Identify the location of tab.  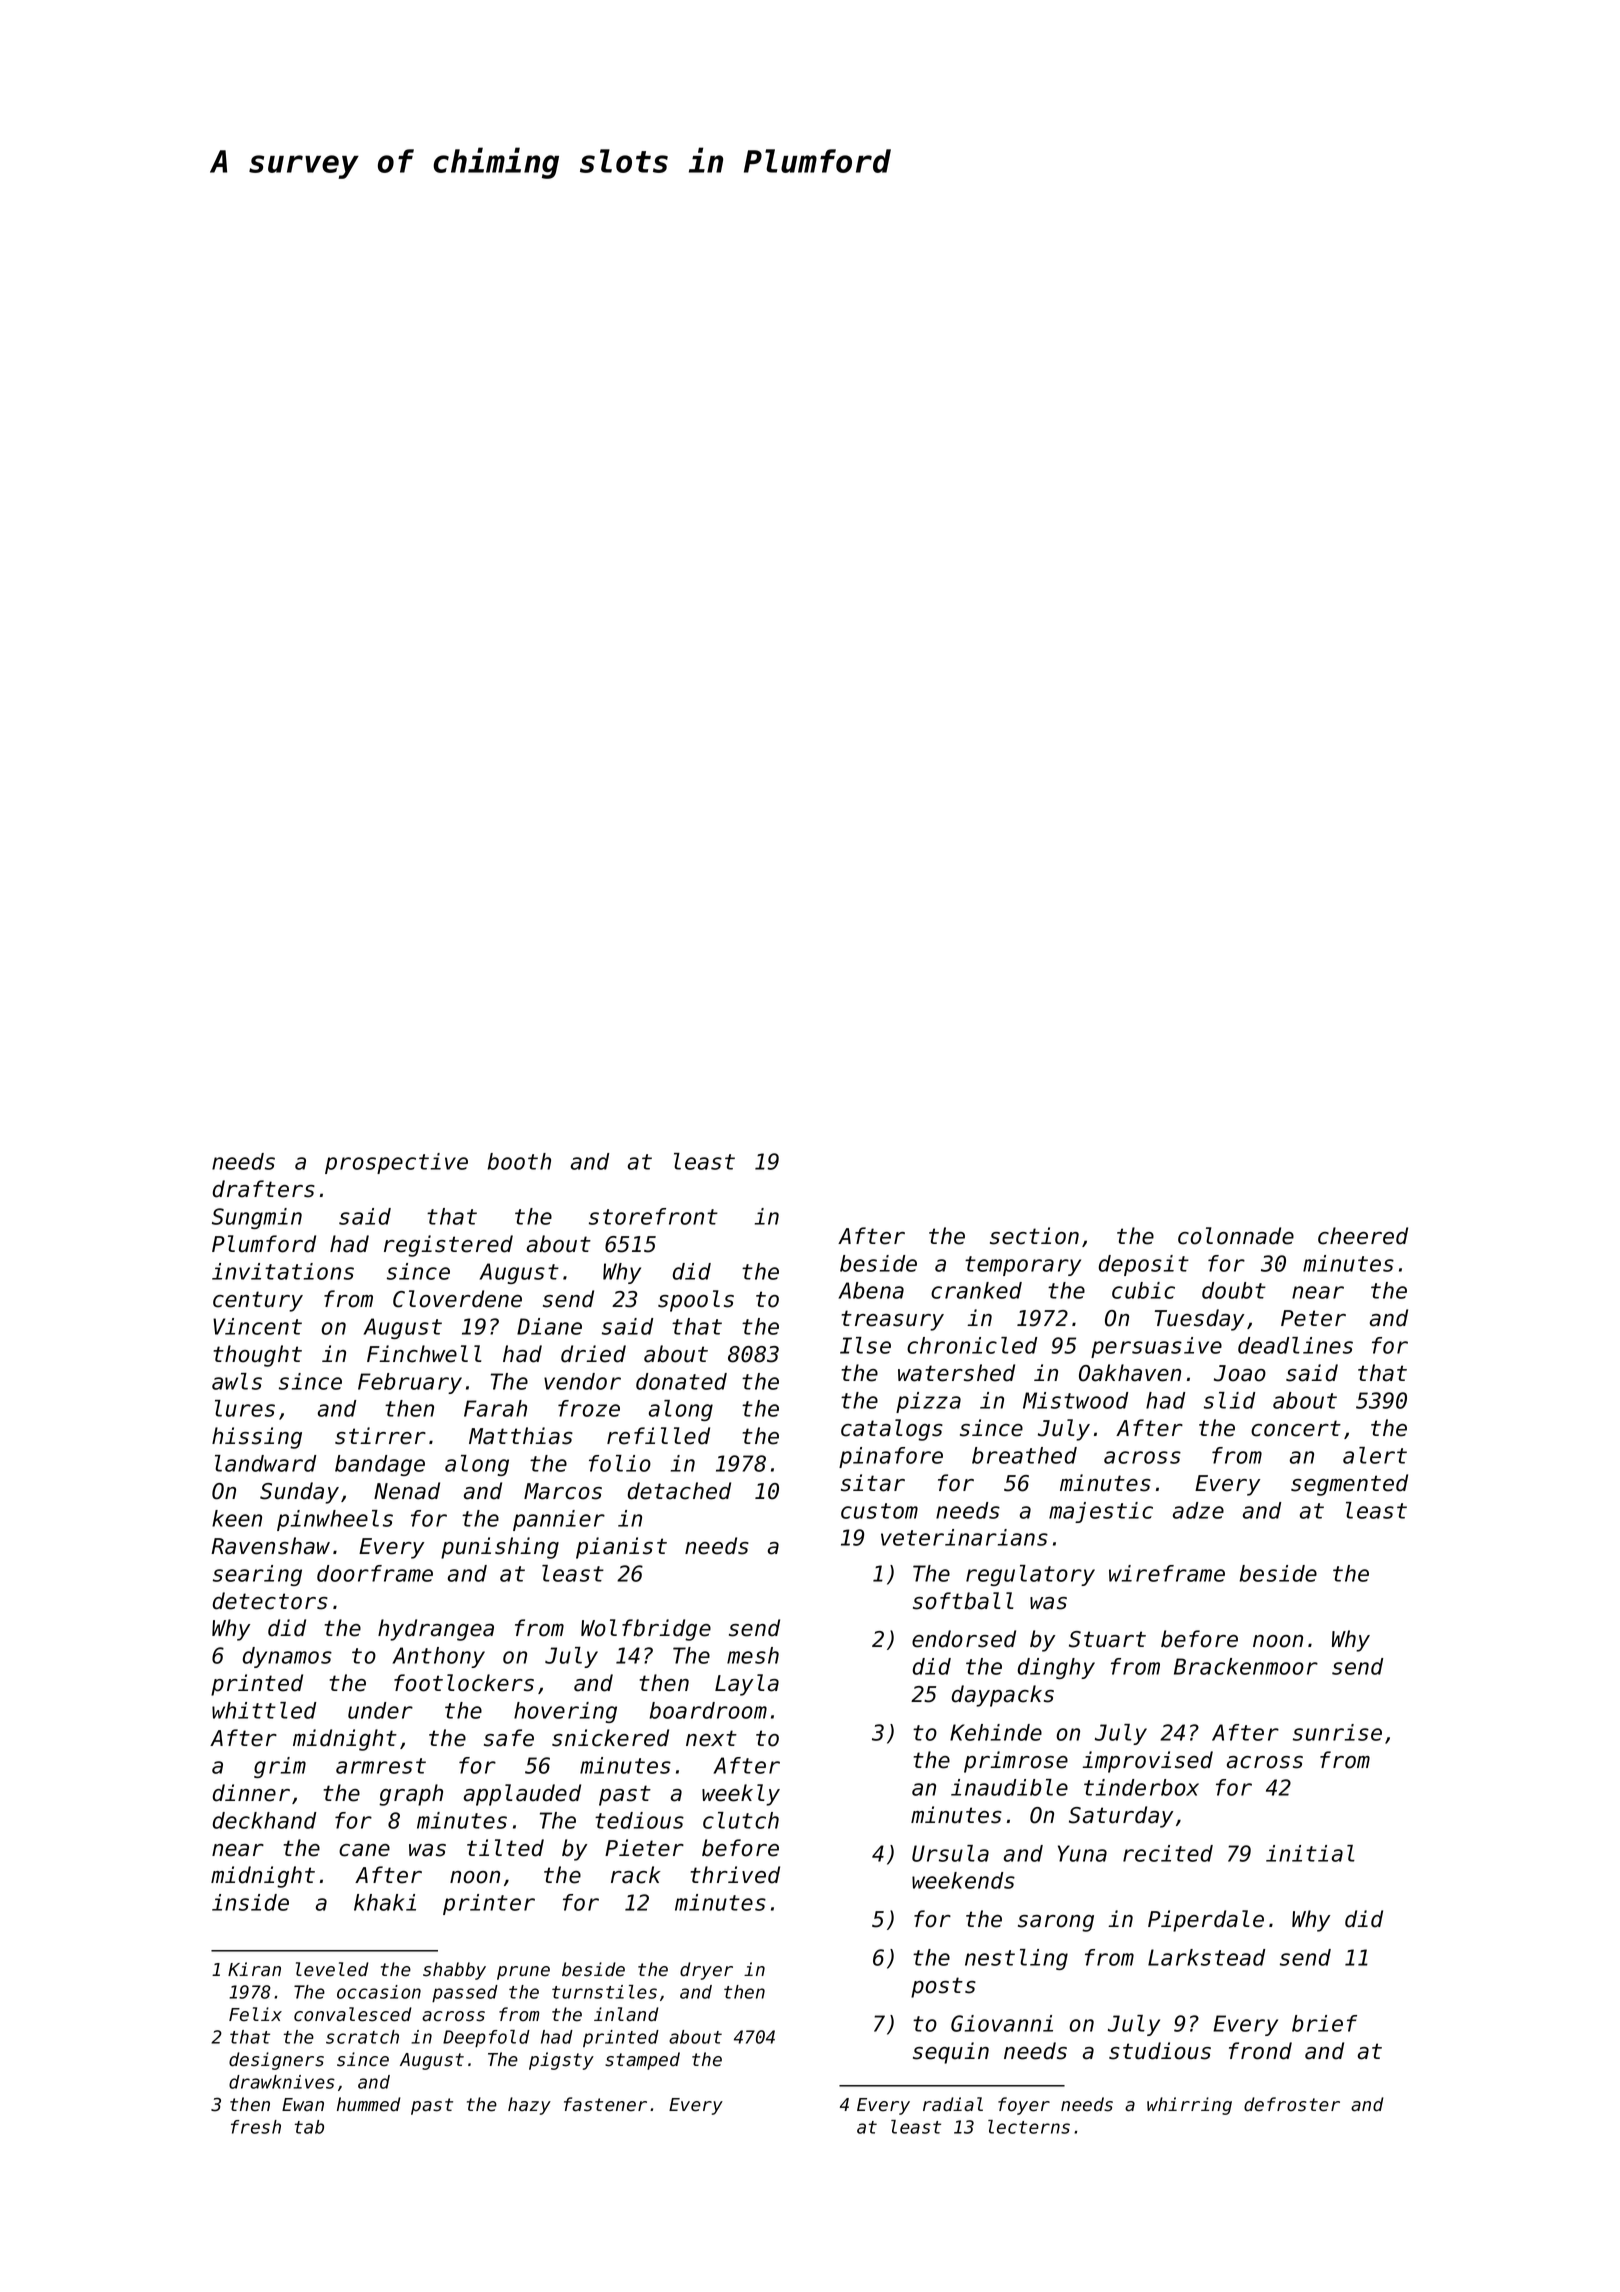
(309, 2127).
